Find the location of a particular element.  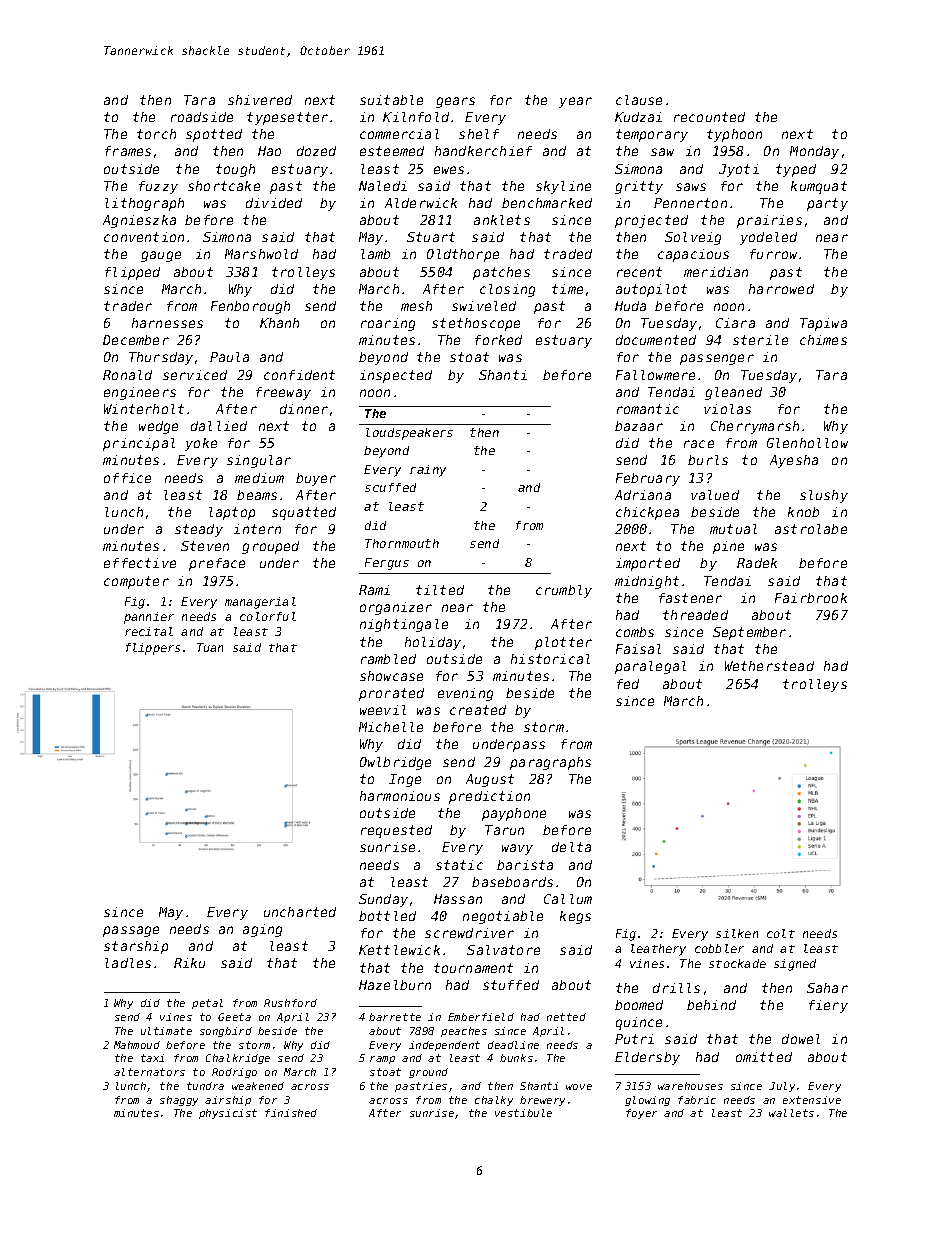

clause is located at coordinates (639, 100).
